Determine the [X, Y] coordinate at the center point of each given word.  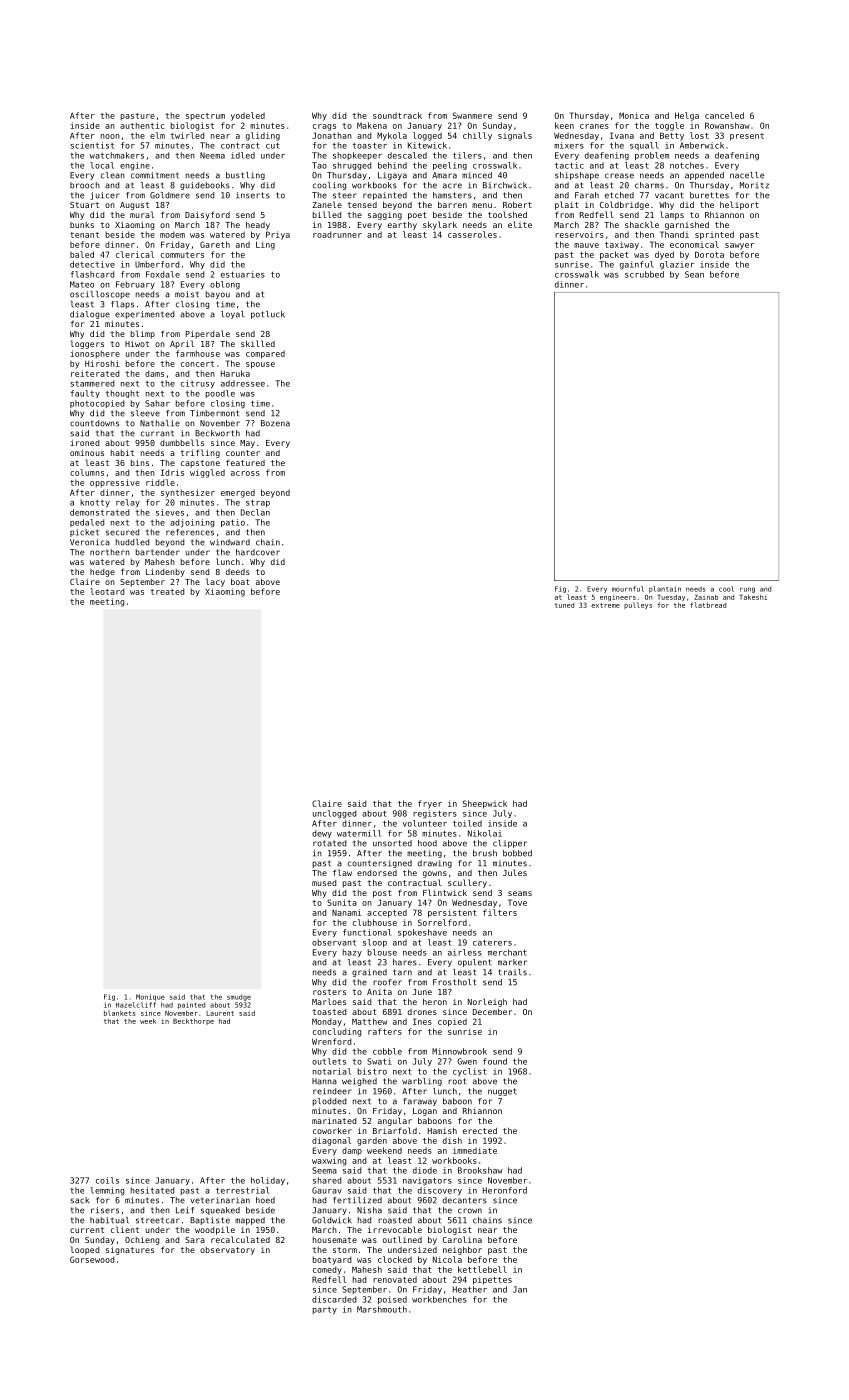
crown [470, 1211]
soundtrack [397, 115]
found [495, 1061]
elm [157, 135]
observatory [227, 1251]
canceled [724, 115]
